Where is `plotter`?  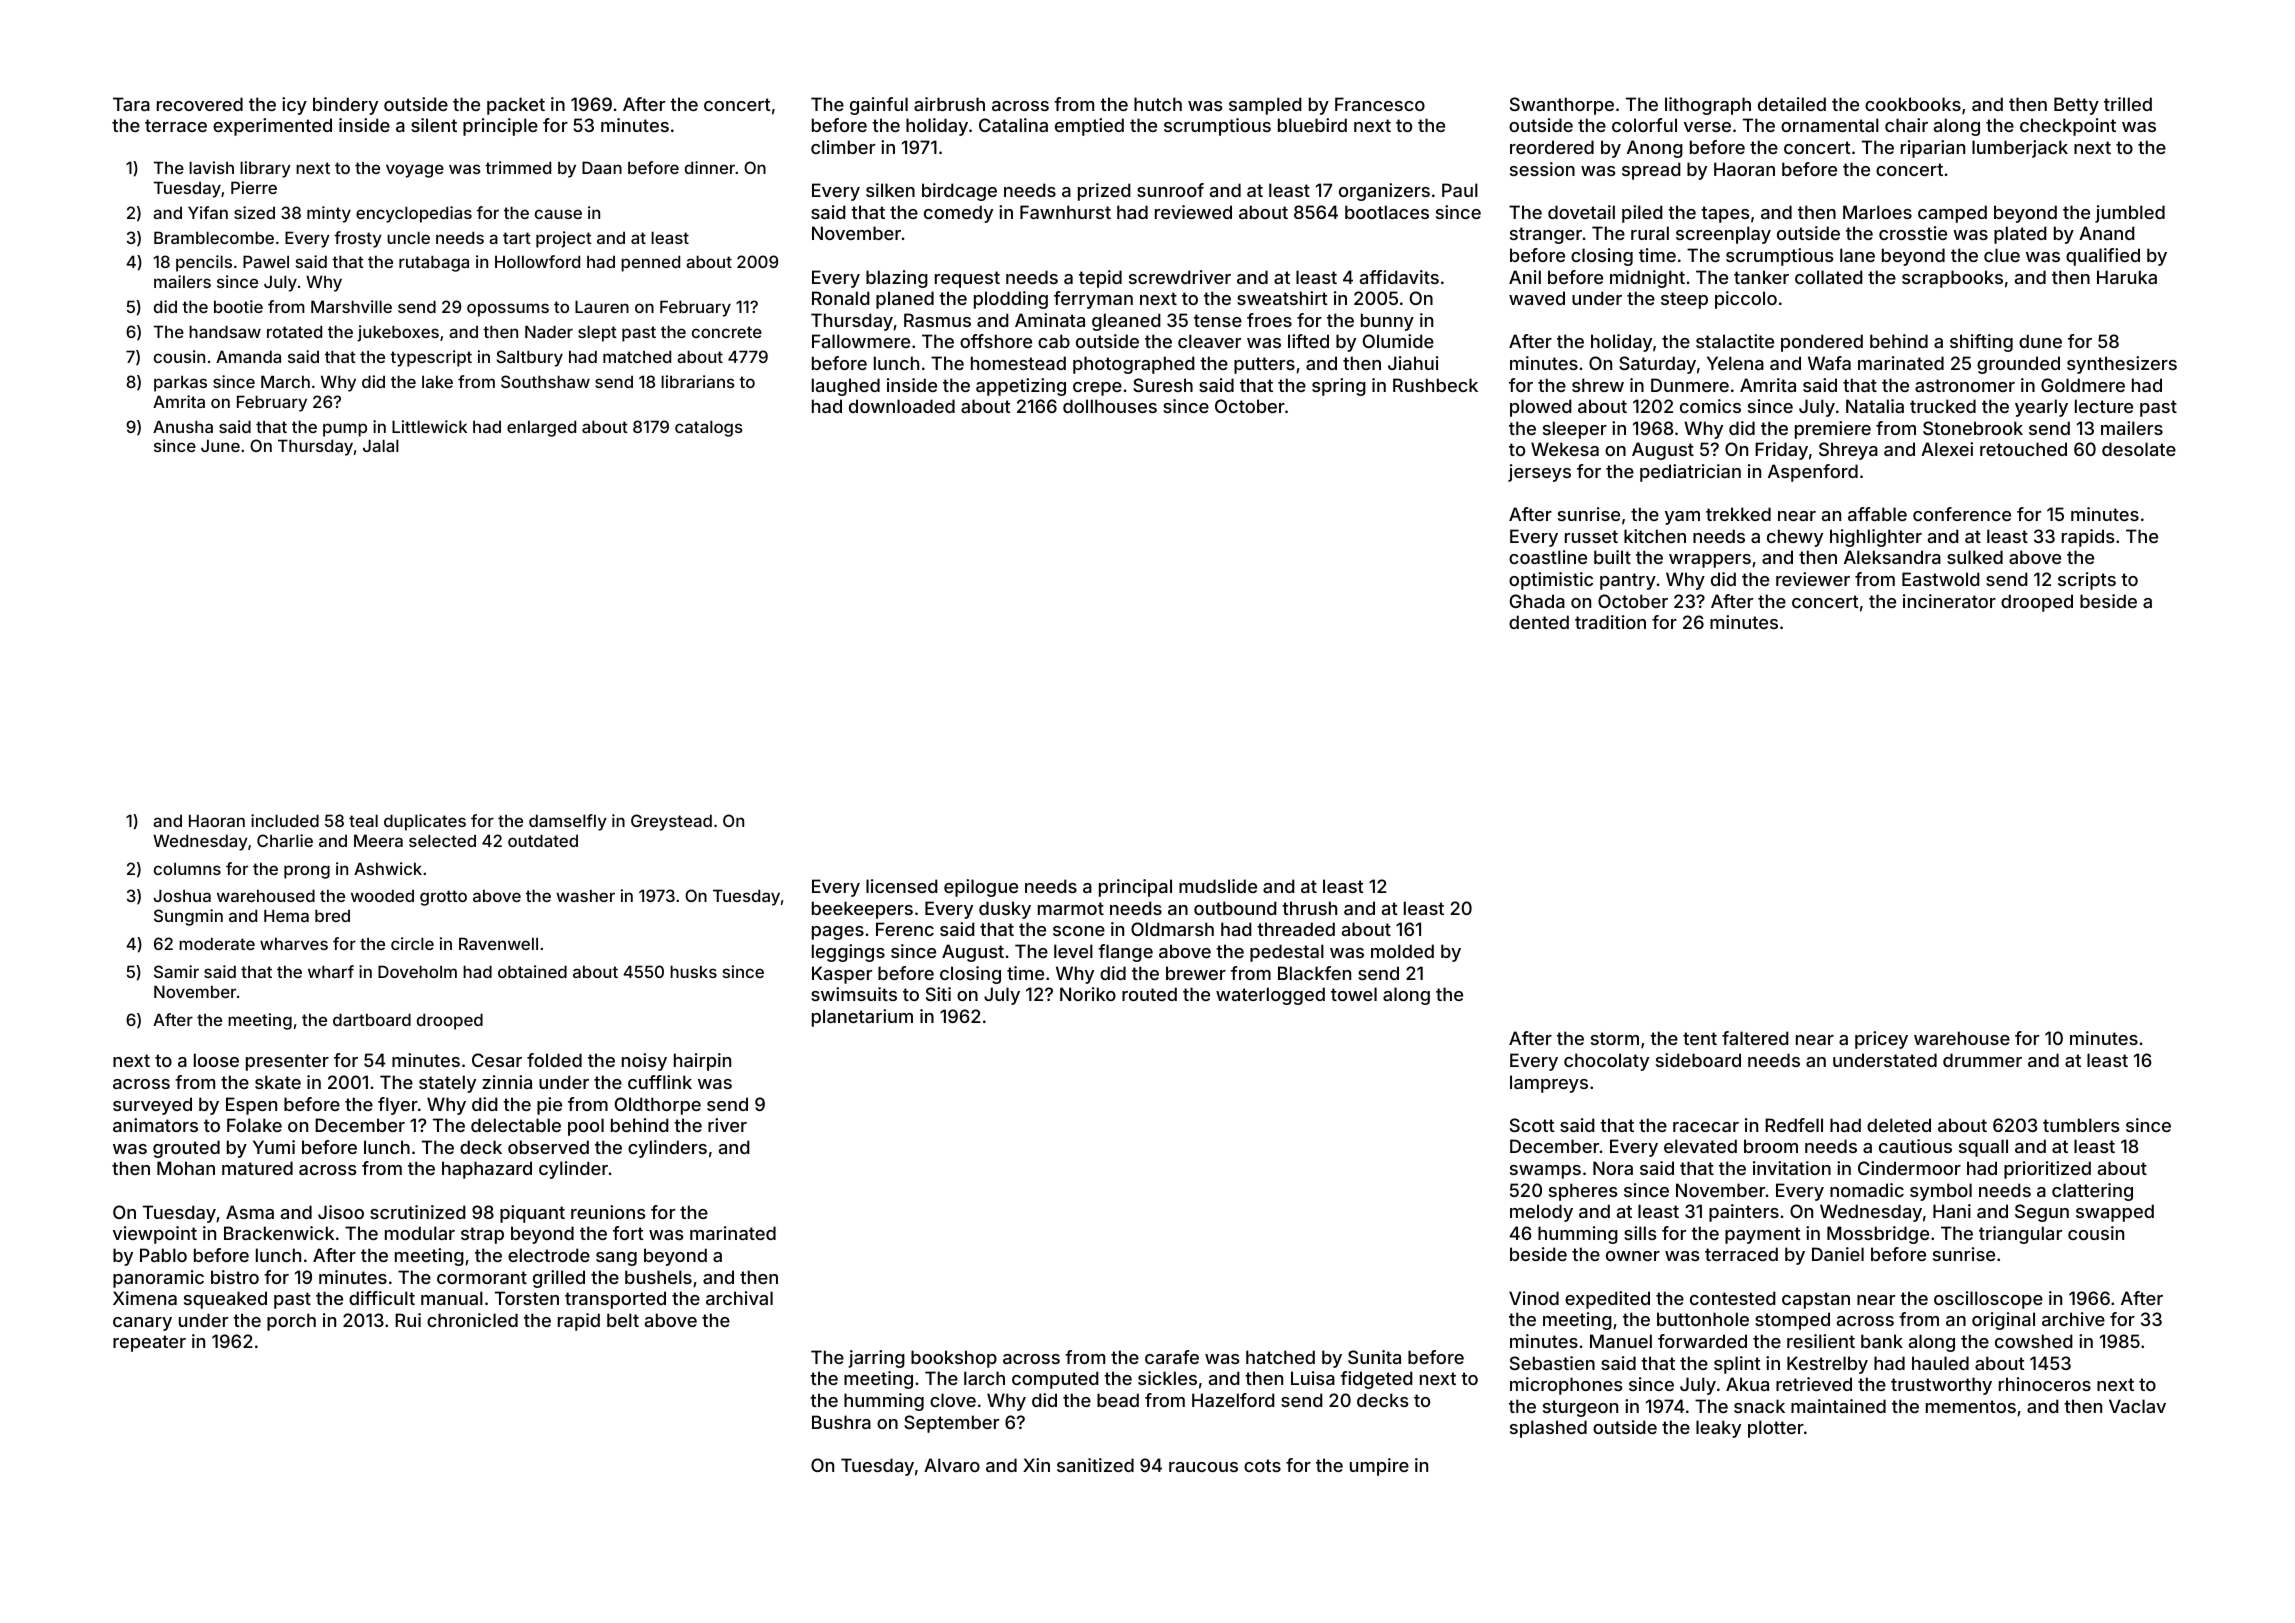
plotter is located at coordinates (1776, 1429).
